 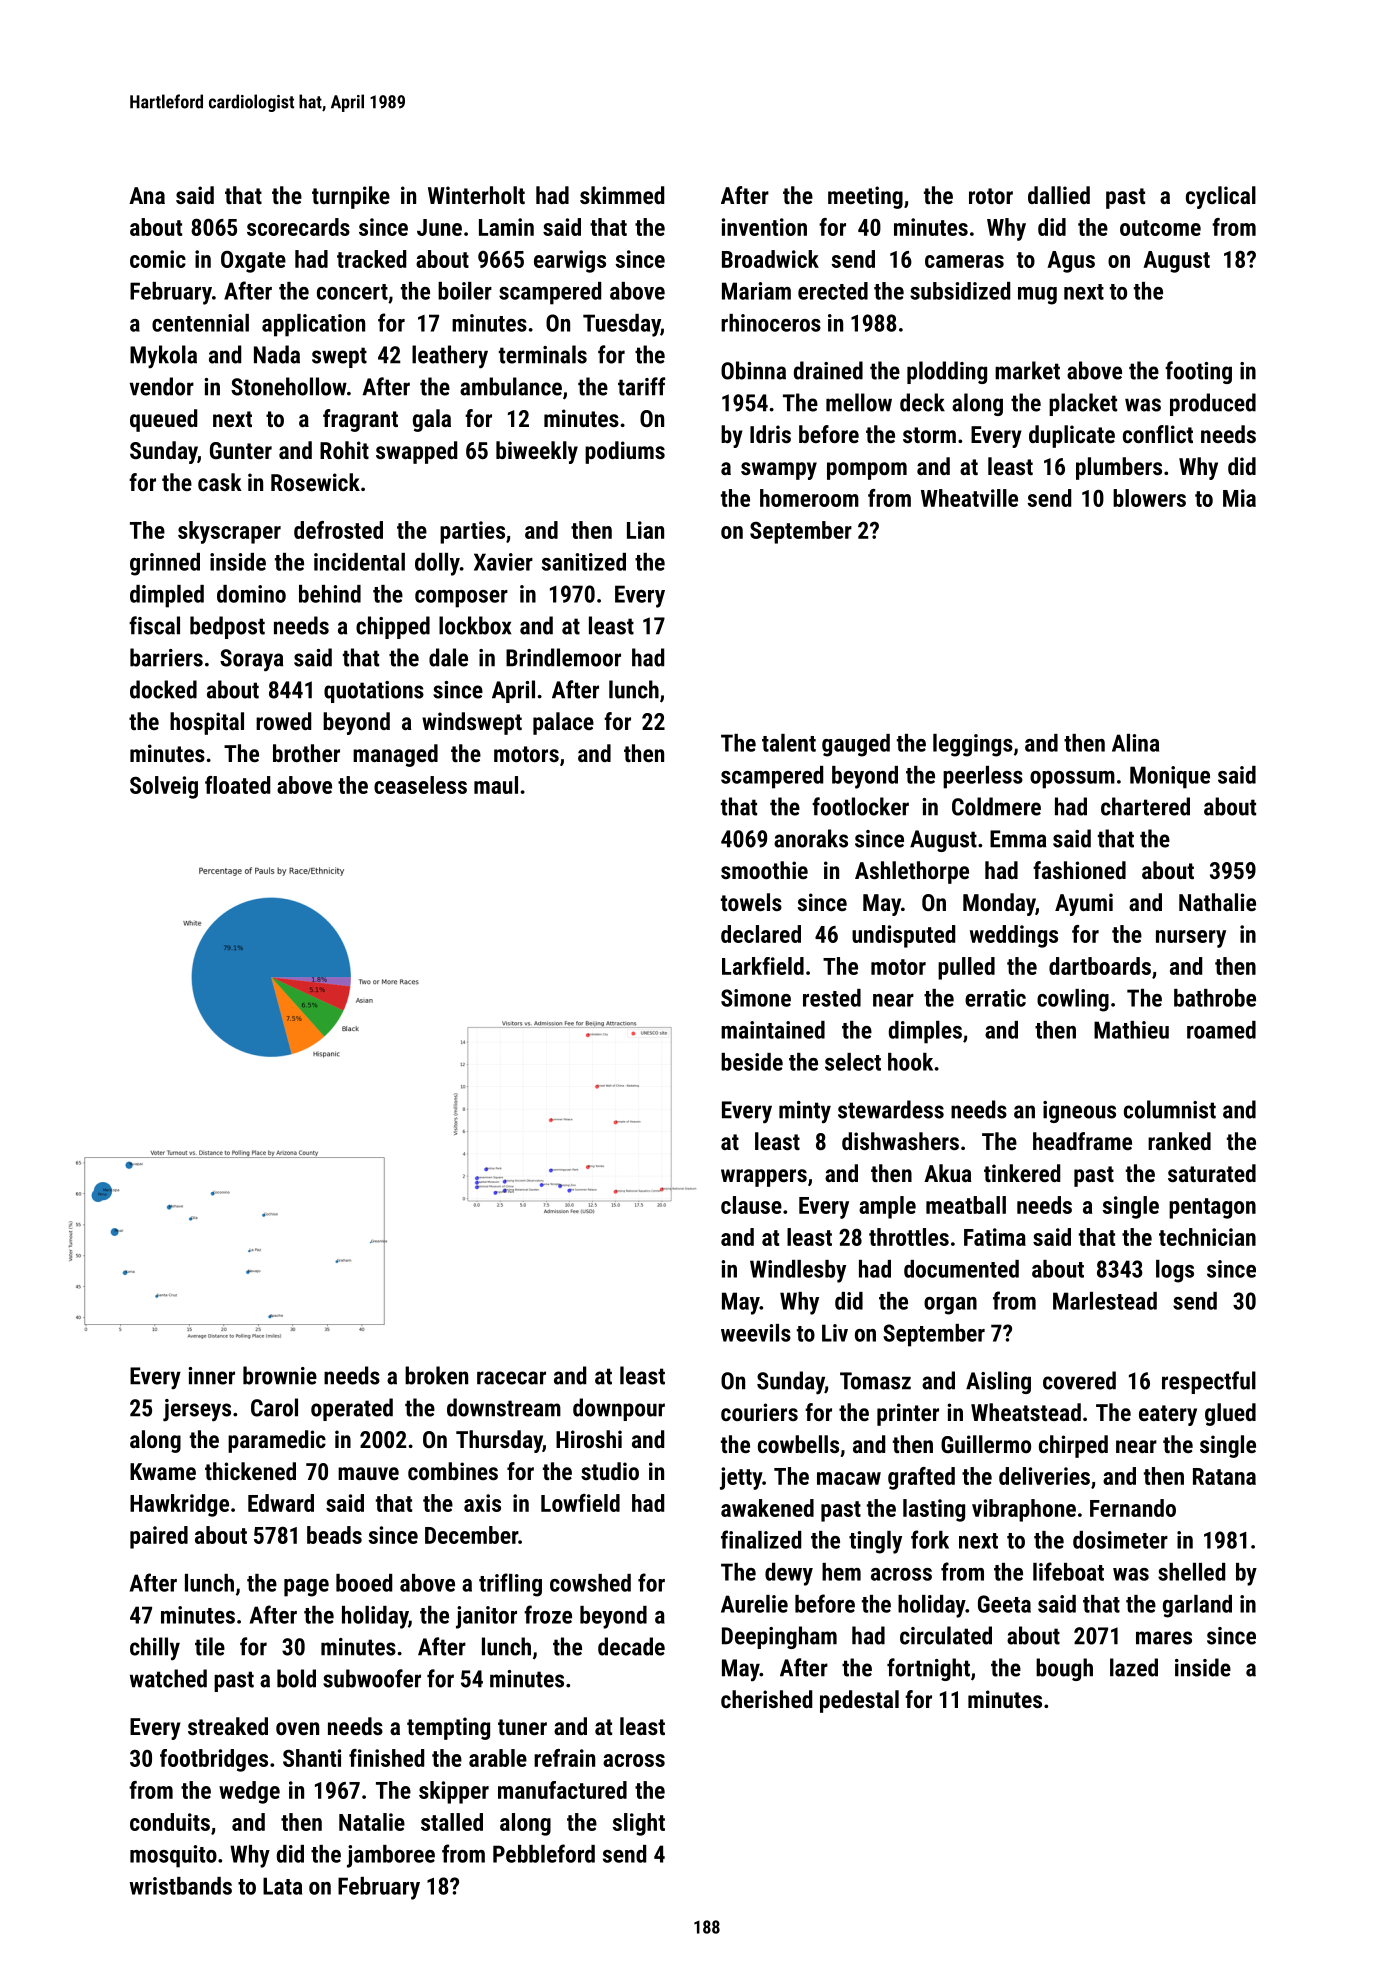 What do you see at coordinates (1217, 902) in the page?
I see `Nathalie` at bounding box center [1217, 902].
